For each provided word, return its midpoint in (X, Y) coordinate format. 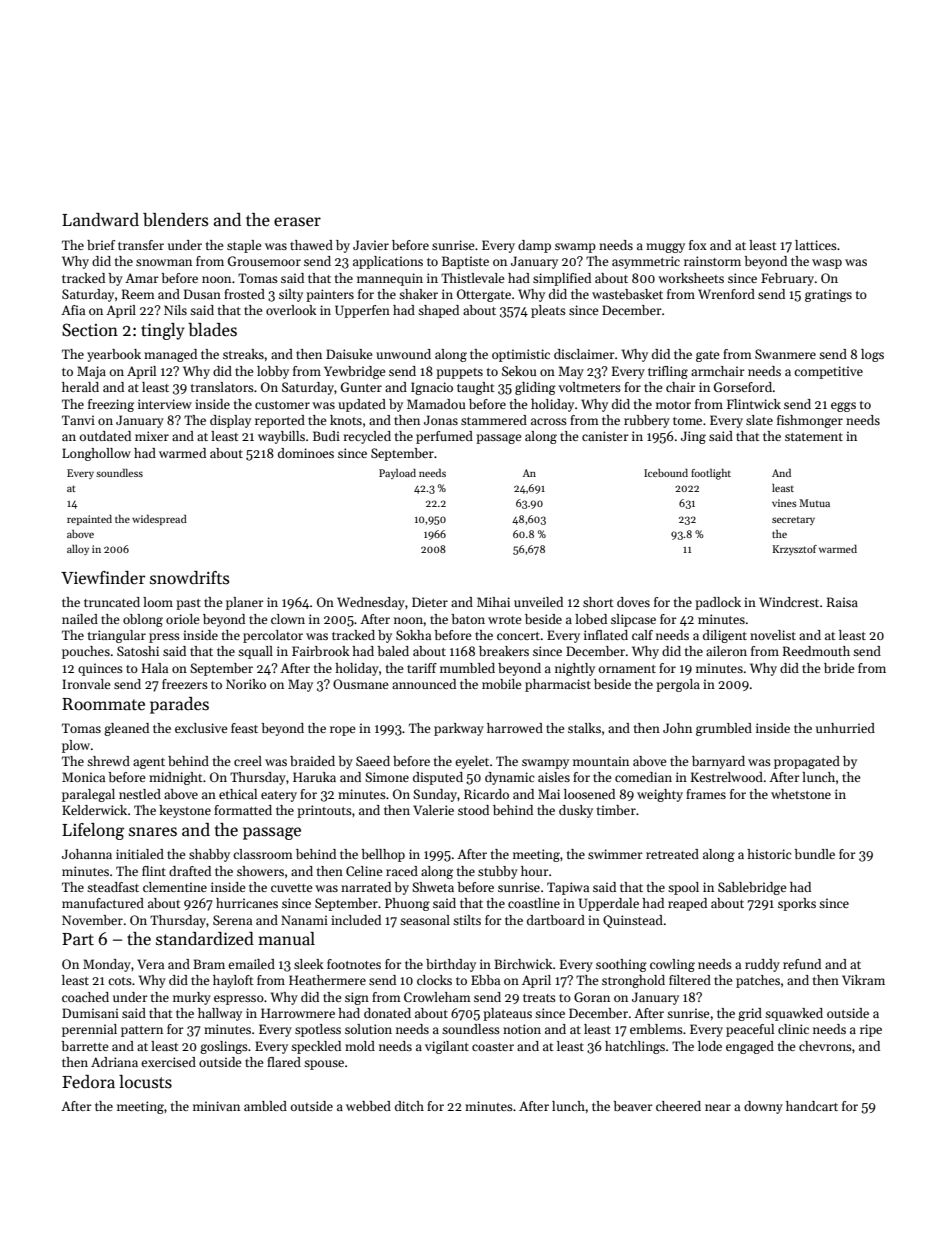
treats (539, 998)
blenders (175, 220)
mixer (152, 436)
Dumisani (90, 1013)
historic (769, 854)
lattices (816, 245)
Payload (397, 474)
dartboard (556, 920)
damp (534, 246)
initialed (140, 854)
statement (814, 437)
